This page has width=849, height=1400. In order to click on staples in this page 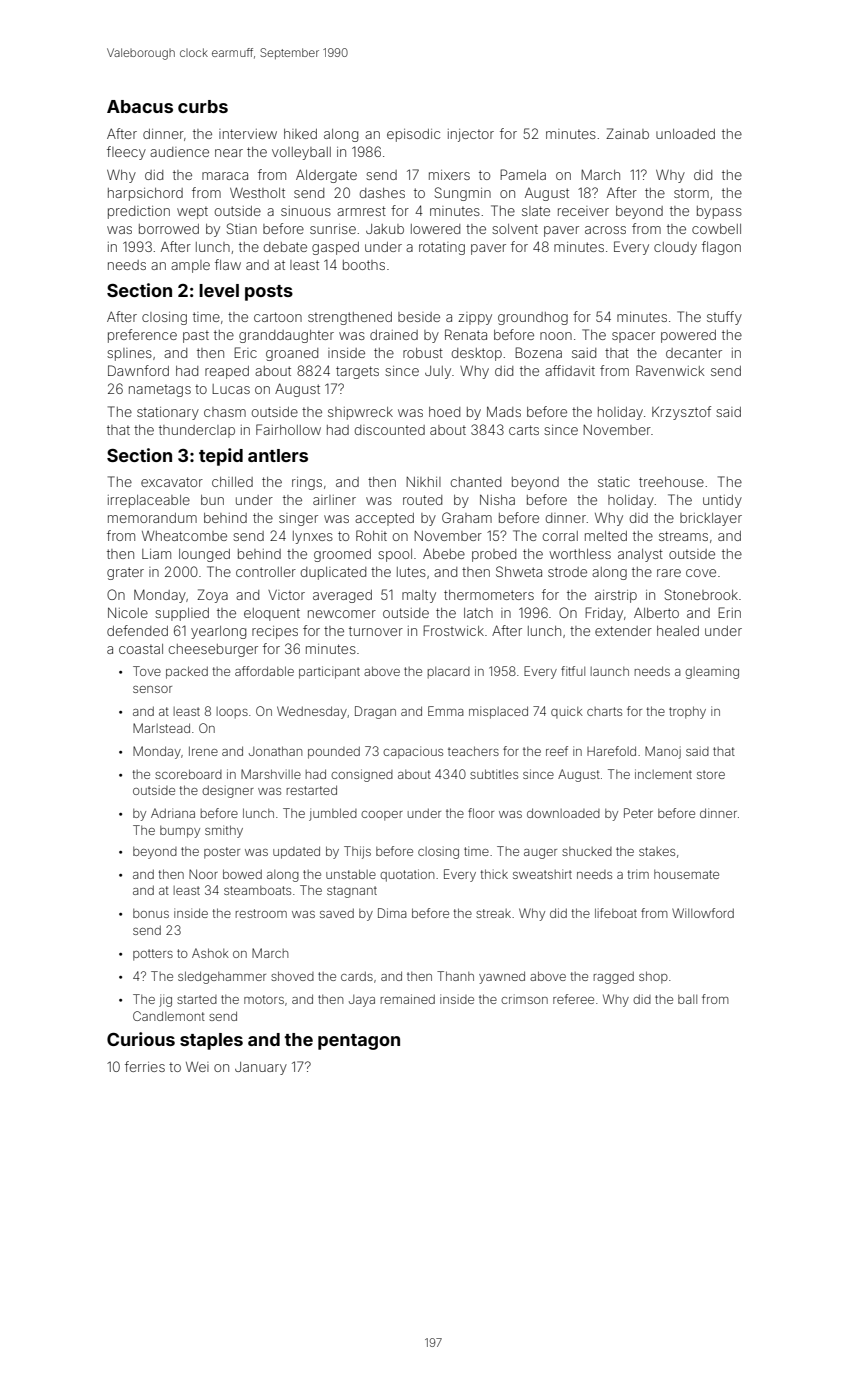, I will do `click(211, 1041)`.
